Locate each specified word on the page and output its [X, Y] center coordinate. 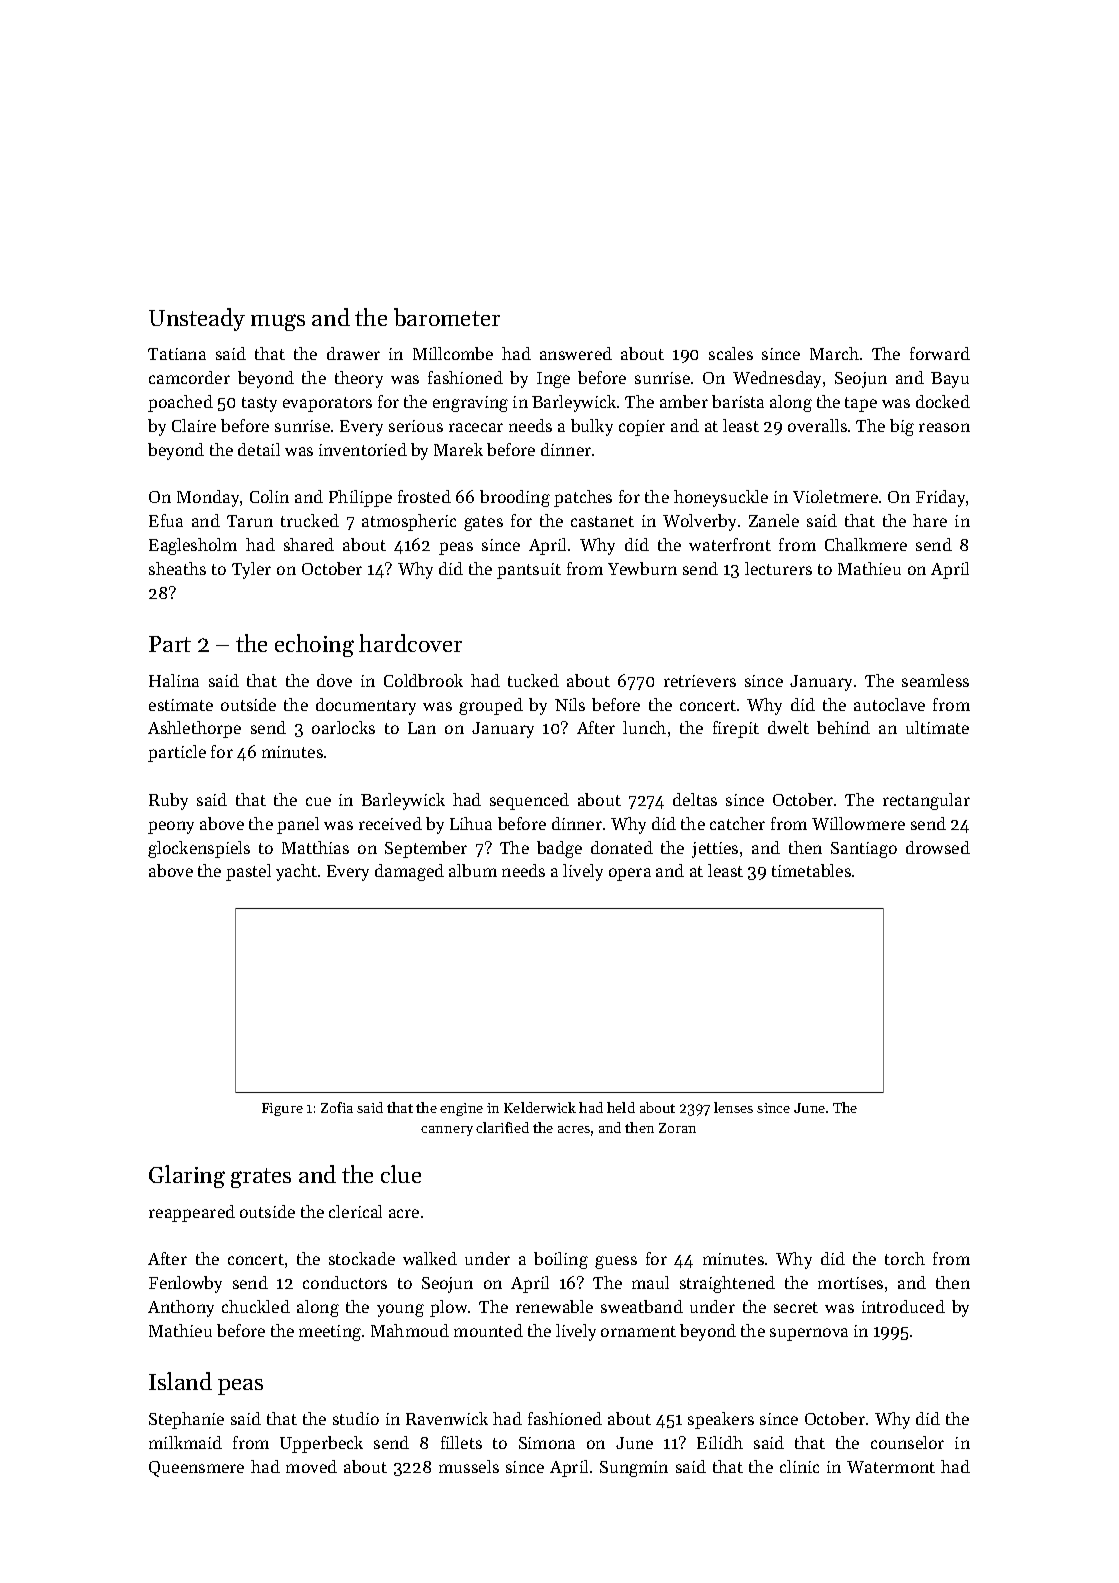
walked [430, 1258]
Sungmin [634, 1469]
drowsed [938, 847]
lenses [733, 1107]
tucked [533, 680]
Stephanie [186, 1420]
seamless [935, 680]
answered [576, 353]
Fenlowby [185, 1284]
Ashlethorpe [194, 729]
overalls [817, 425]
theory [359, 379]
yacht [296, 872]
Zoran [677, 1128]
